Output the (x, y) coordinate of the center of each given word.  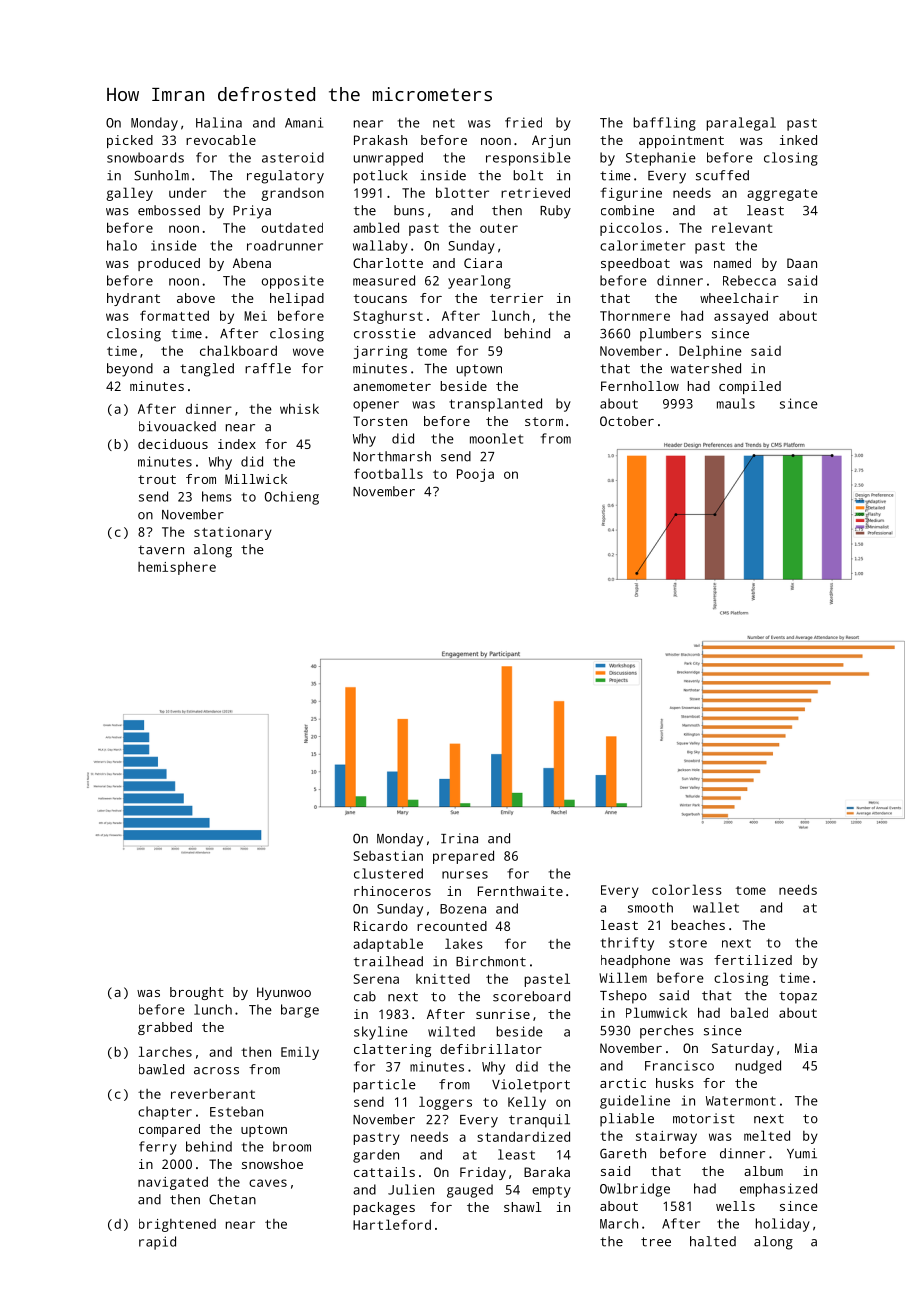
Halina (219, 122)
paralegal (741, 124)
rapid (157, 1243)
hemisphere (177, 568)
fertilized (753, 960)
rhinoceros (392, 891)
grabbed (165, 1028)
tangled (207, 370)
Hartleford (392, 1224)
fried (523, 122)
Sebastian (388, 856)
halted (713, 1241)
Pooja (475, 475)
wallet (716, 907)
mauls (736, 403)
